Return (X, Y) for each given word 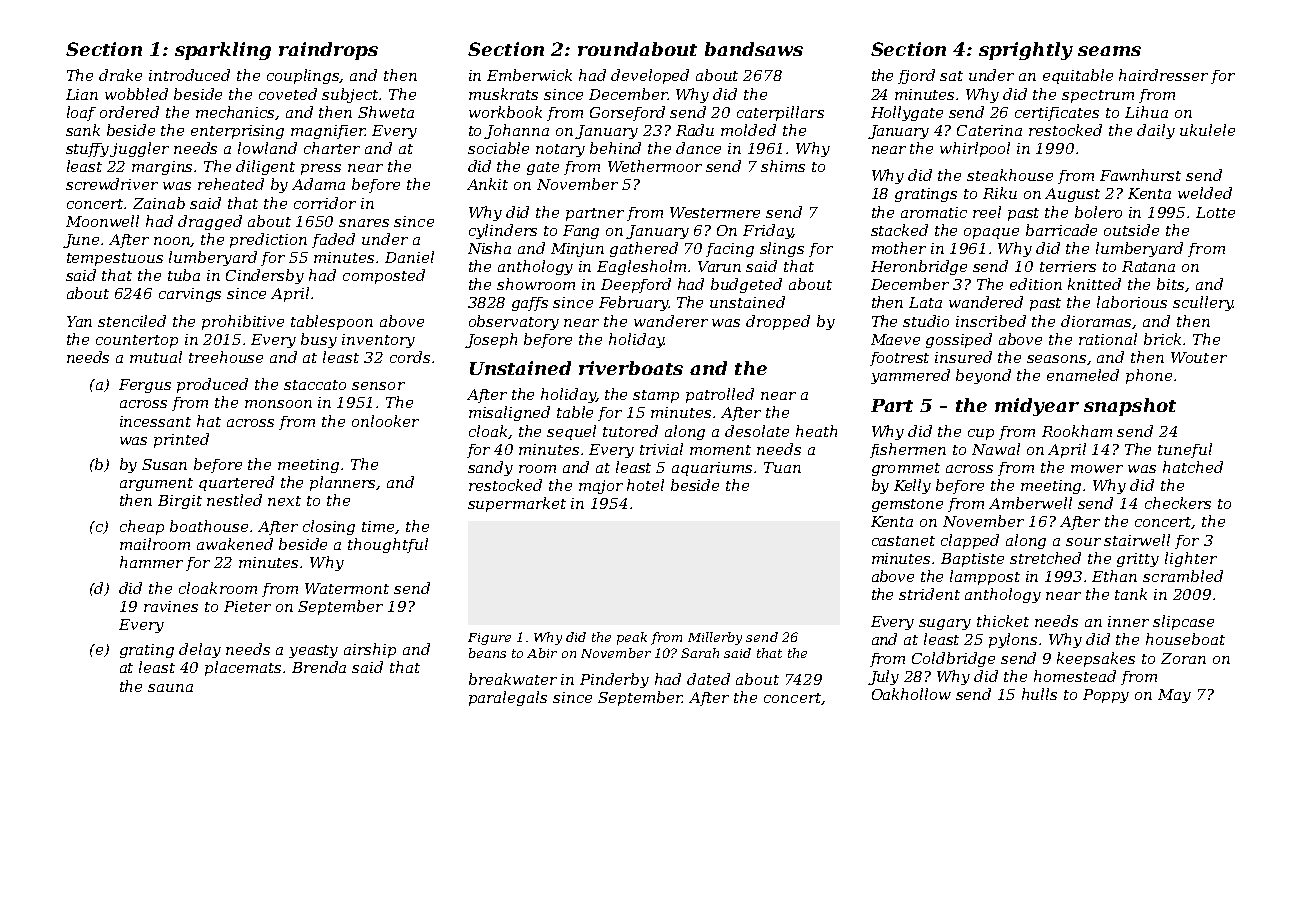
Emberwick (529, 75)
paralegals (508, 698)
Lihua (1146, 112)
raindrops (328, 51)
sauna (170, 688)
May (1174, 696)
